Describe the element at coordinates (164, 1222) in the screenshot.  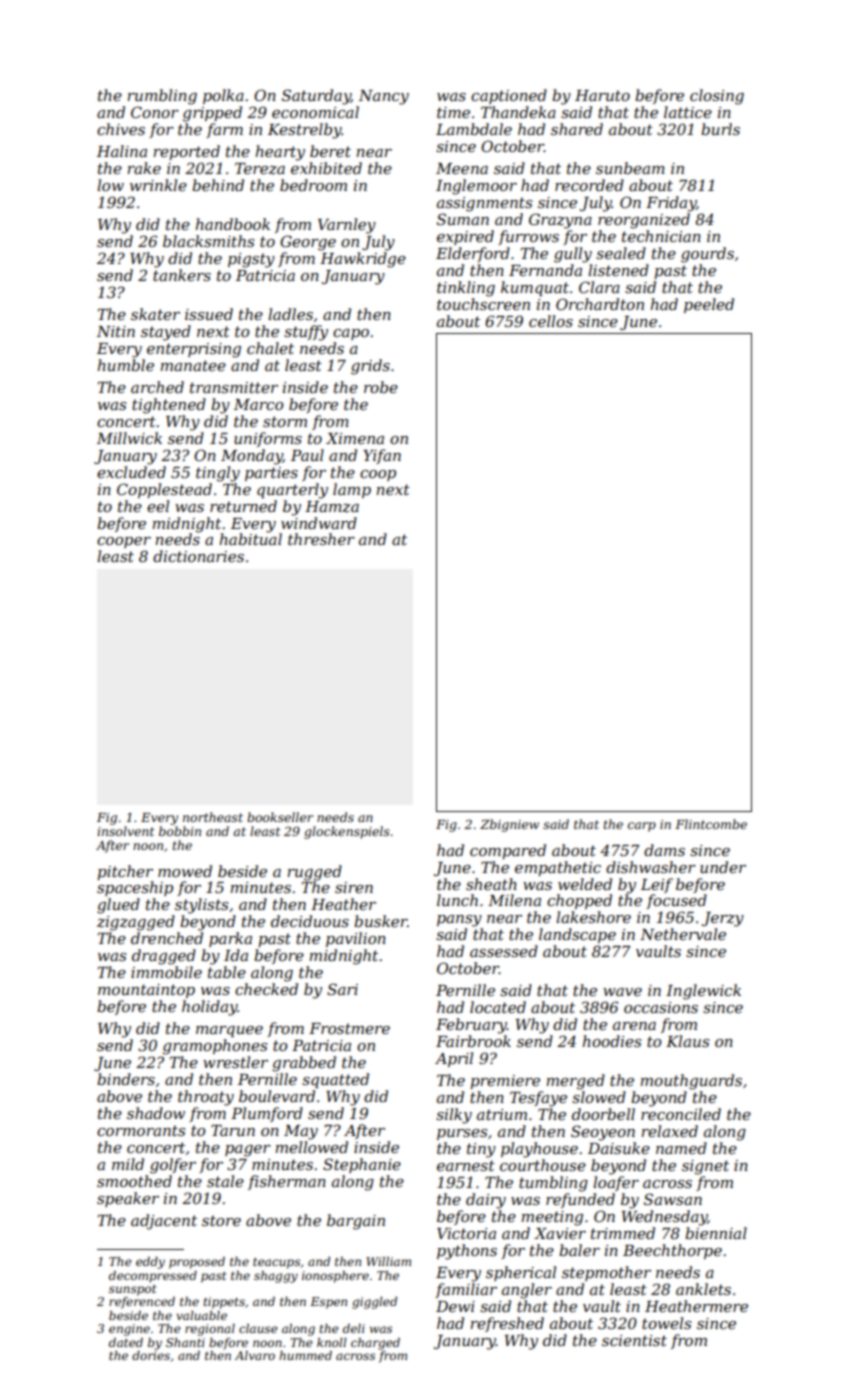
I see `adjacent` at that location.
